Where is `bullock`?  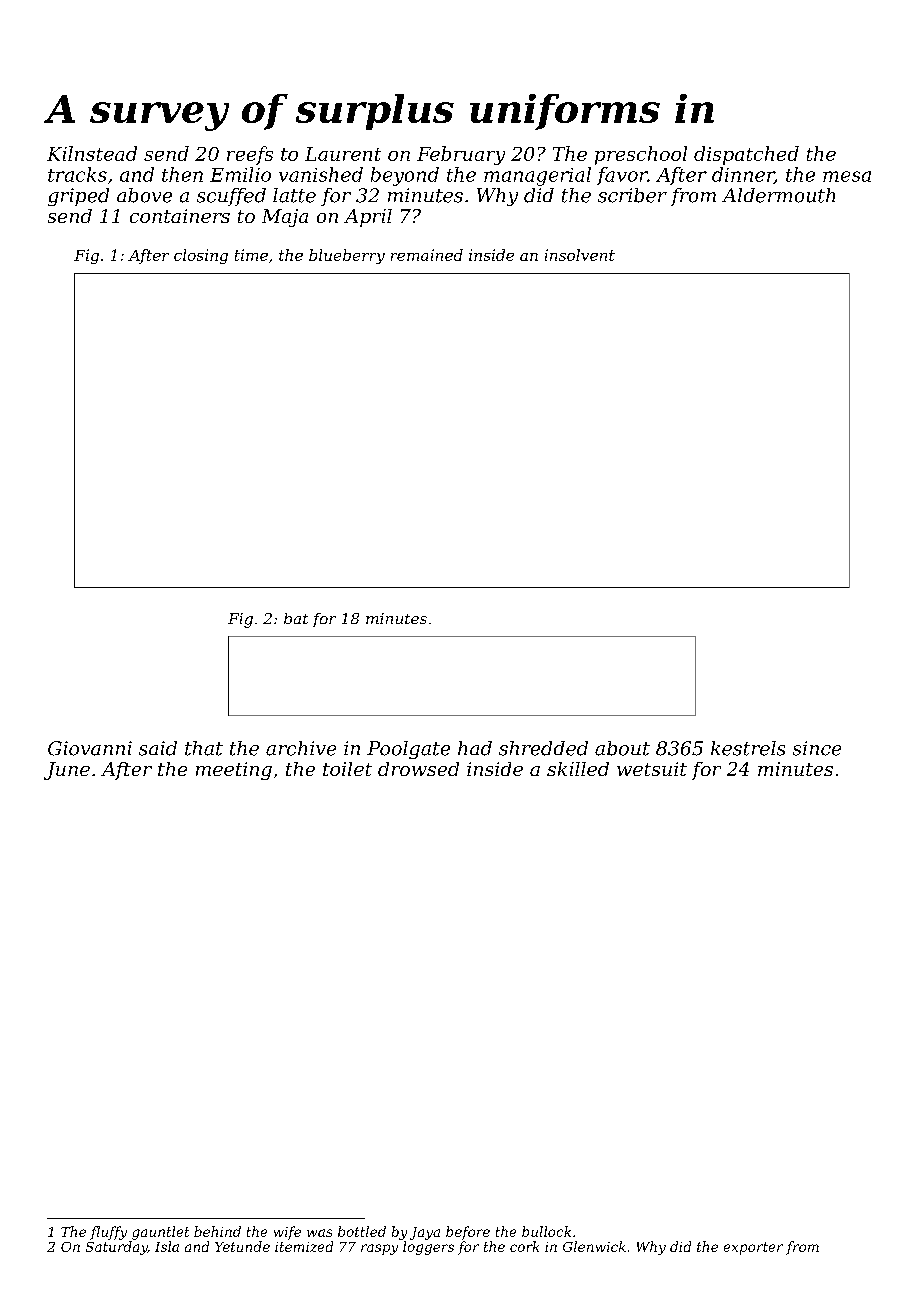
bullock is located at coordinates (546, 1231).
